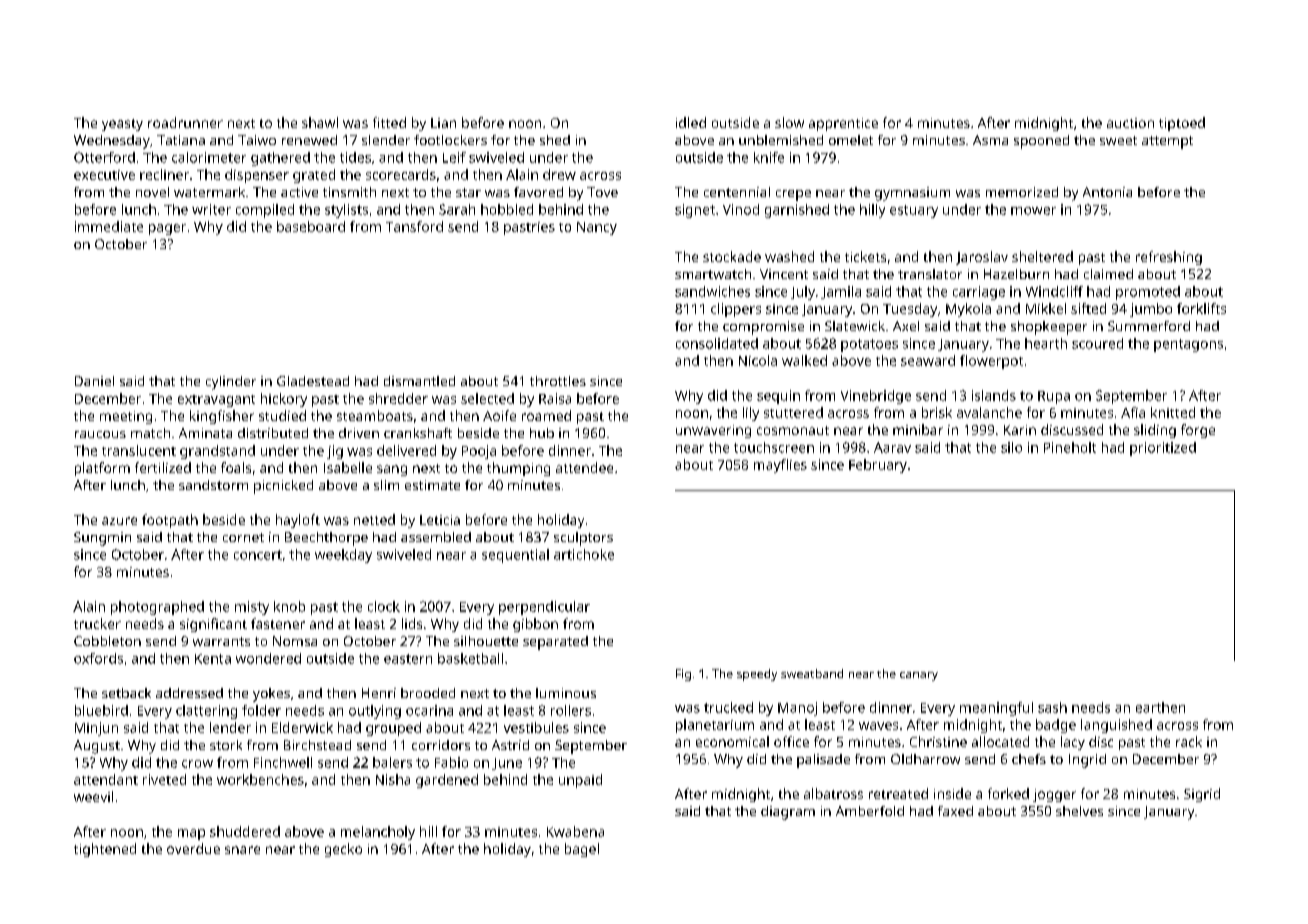 This screenshot has width=1308, height=924. I want to click on knife, so click(769, 157).
